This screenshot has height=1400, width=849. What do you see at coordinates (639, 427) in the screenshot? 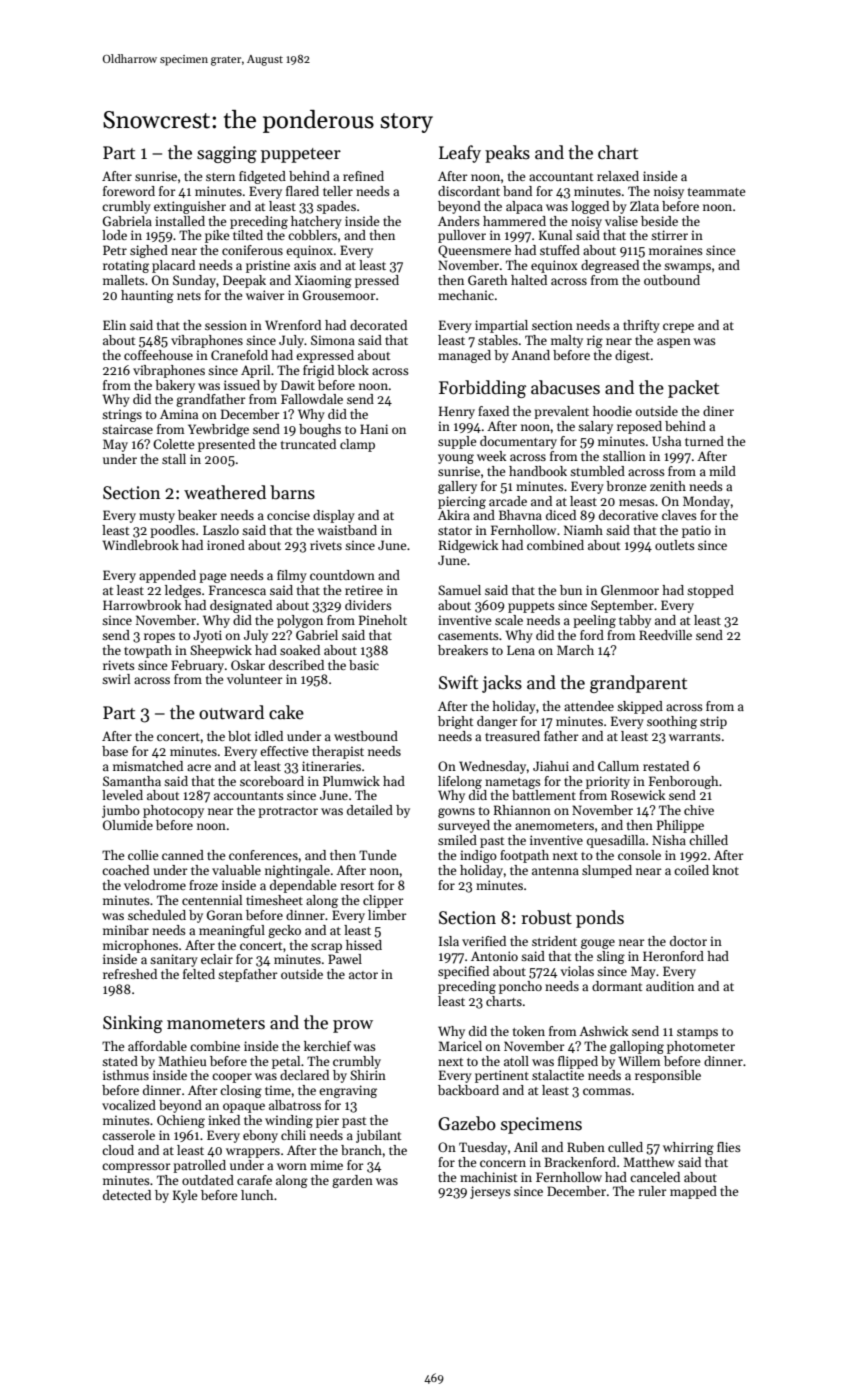
I see `reposed` at bounding box center [639, 427].
